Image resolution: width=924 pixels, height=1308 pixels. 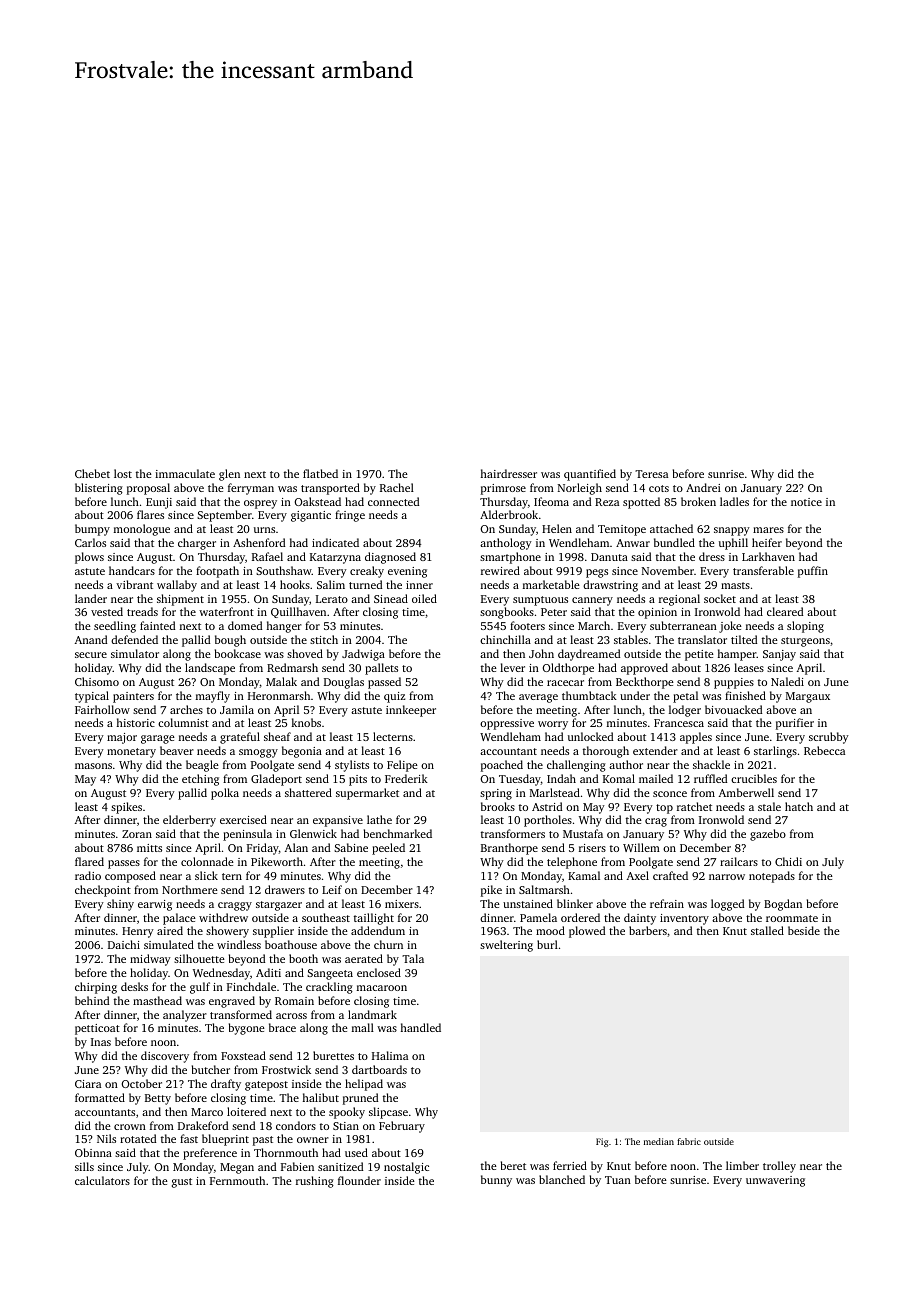 I want to click on landscape, so click(x=210, y=669).
